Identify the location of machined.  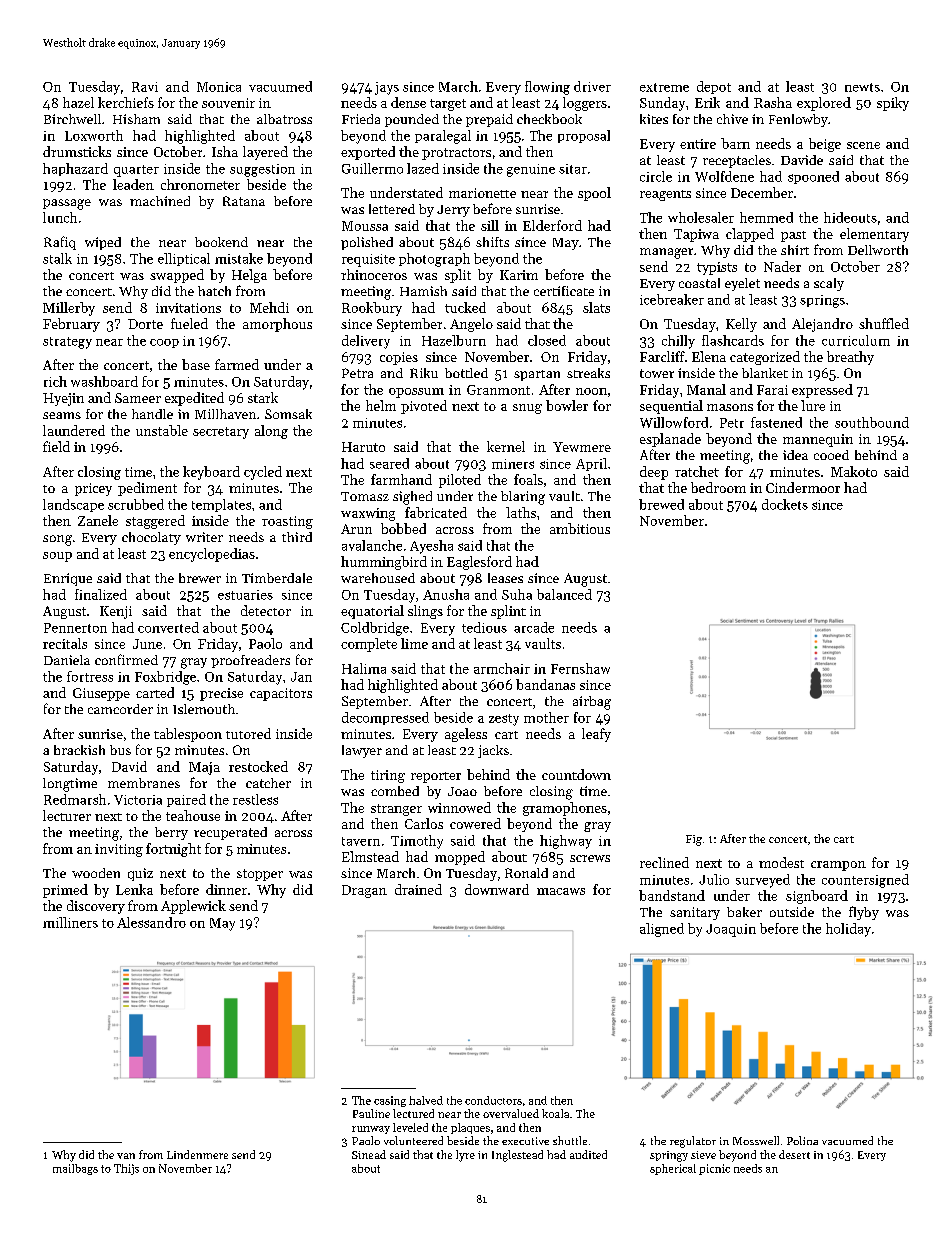
(160, 201).
